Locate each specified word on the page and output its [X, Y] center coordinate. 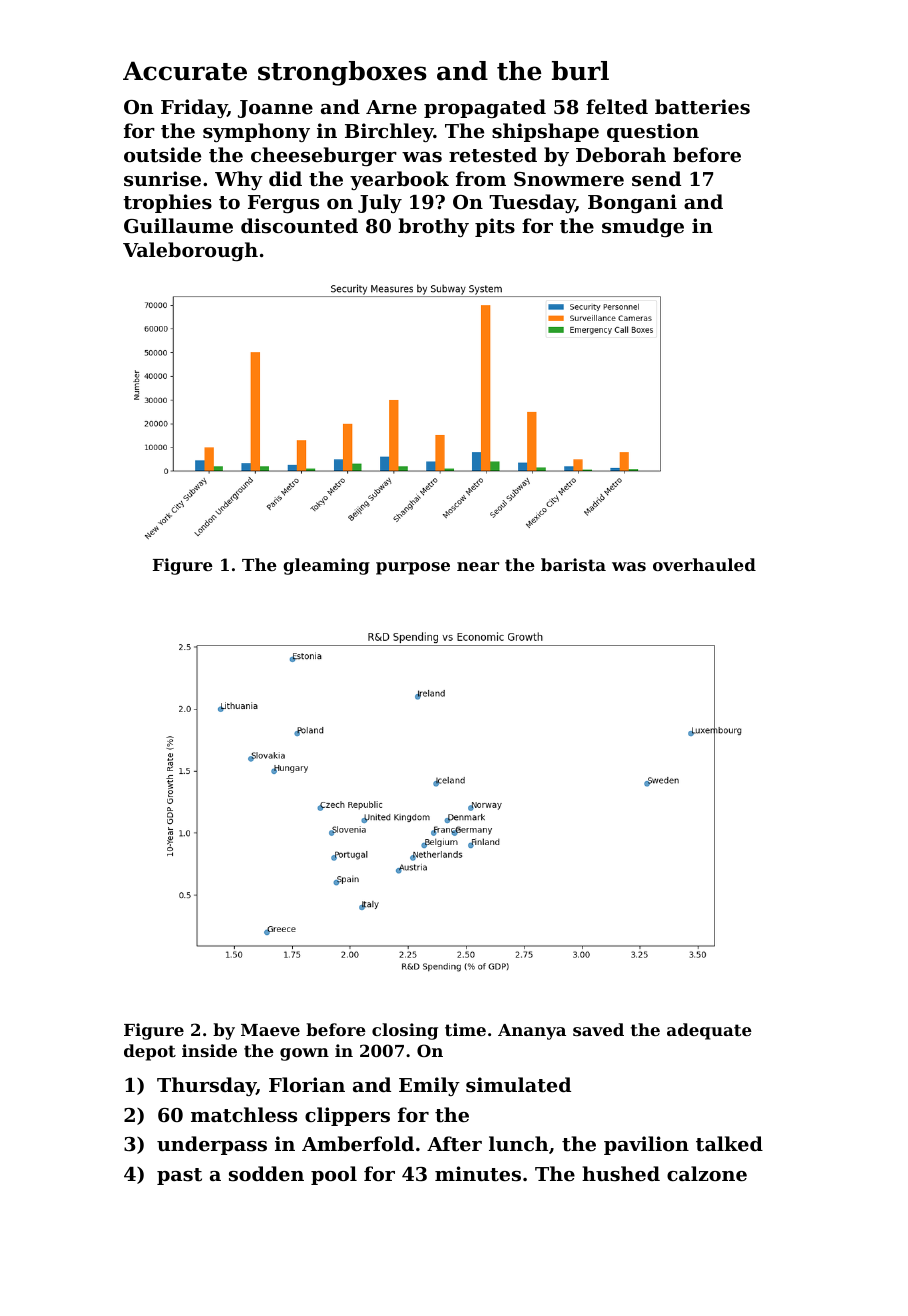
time [465, 1029]
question [653, 132]
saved [598, 1029]
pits [495, 227]
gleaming [326, 566]
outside [162, 155]
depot [150, 1052]
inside [209, 1050]
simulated [518, 1085]
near [478, 566]
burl [580, 71]
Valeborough [190, 251]
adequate [709, 1031]
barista [573, 564]
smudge [643, 227]
